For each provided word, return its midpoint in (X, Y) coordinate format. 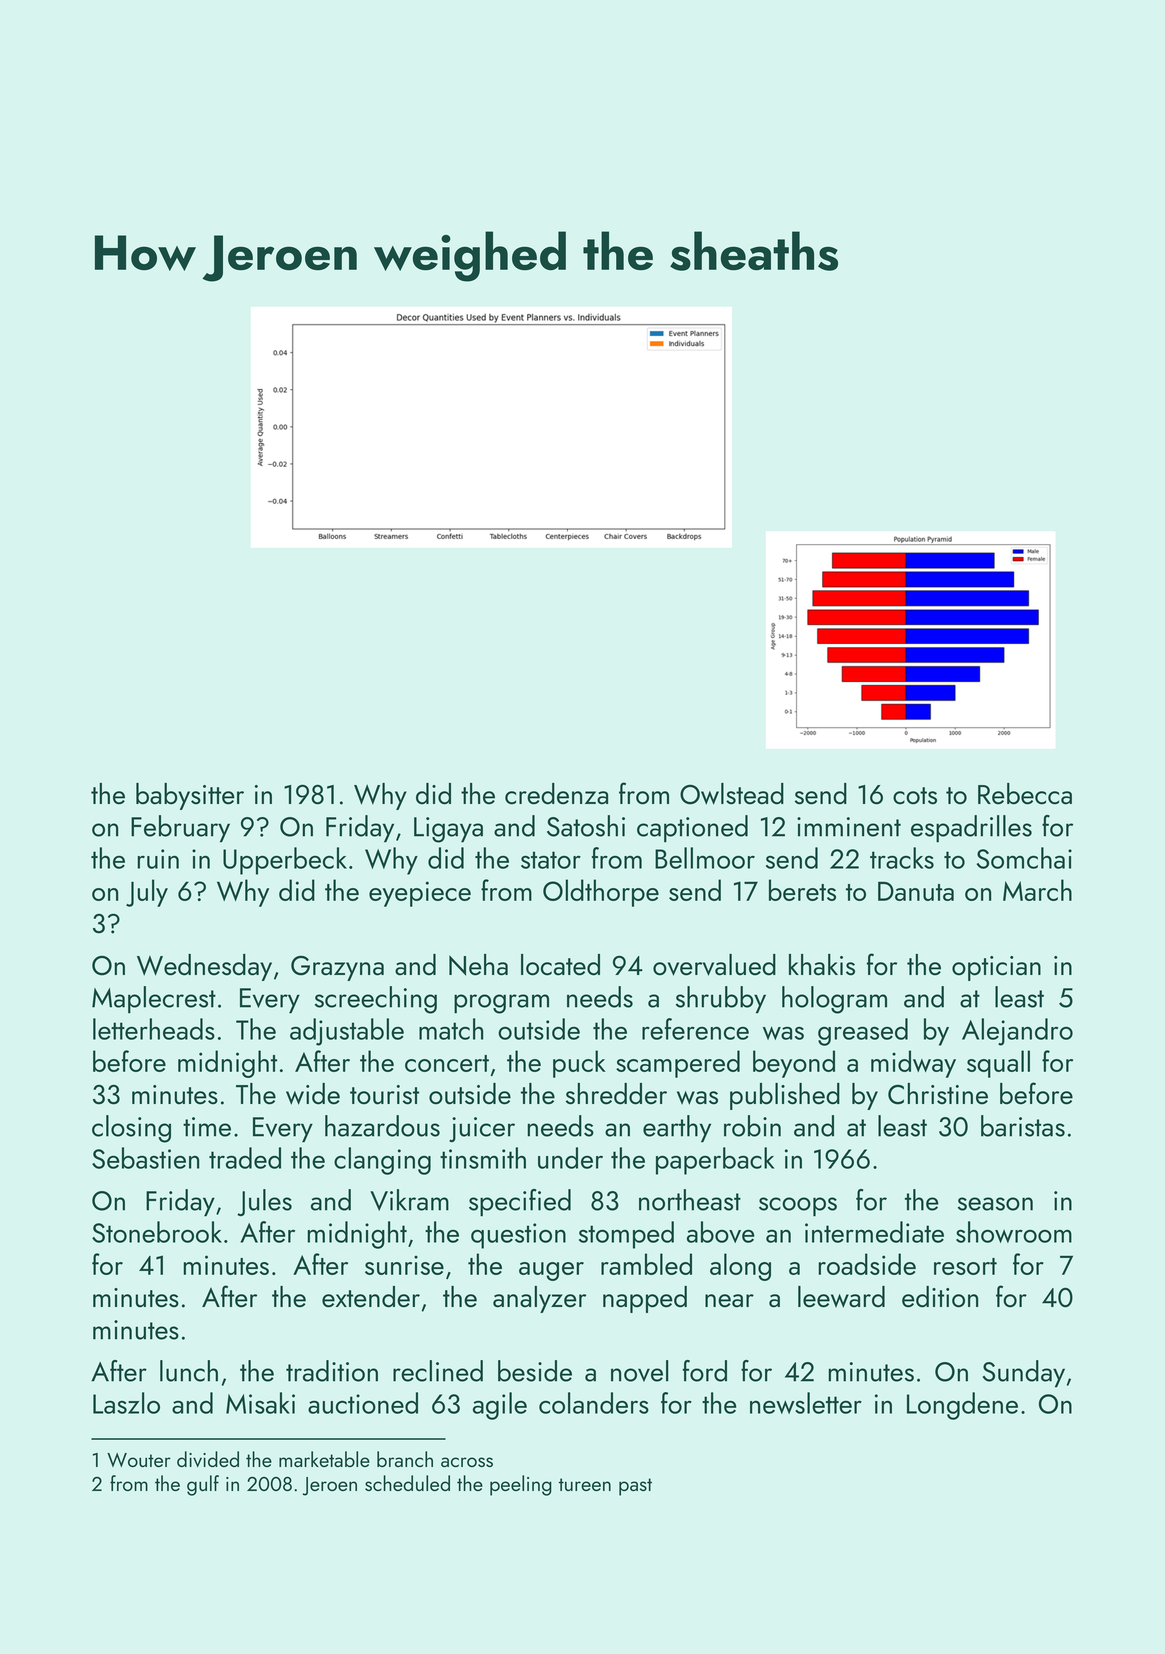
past (635, 1487)
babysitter (190, 796)
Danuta (916, 891)
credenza (556, 794)
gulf (203, 1485)
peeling (521, 1485)
